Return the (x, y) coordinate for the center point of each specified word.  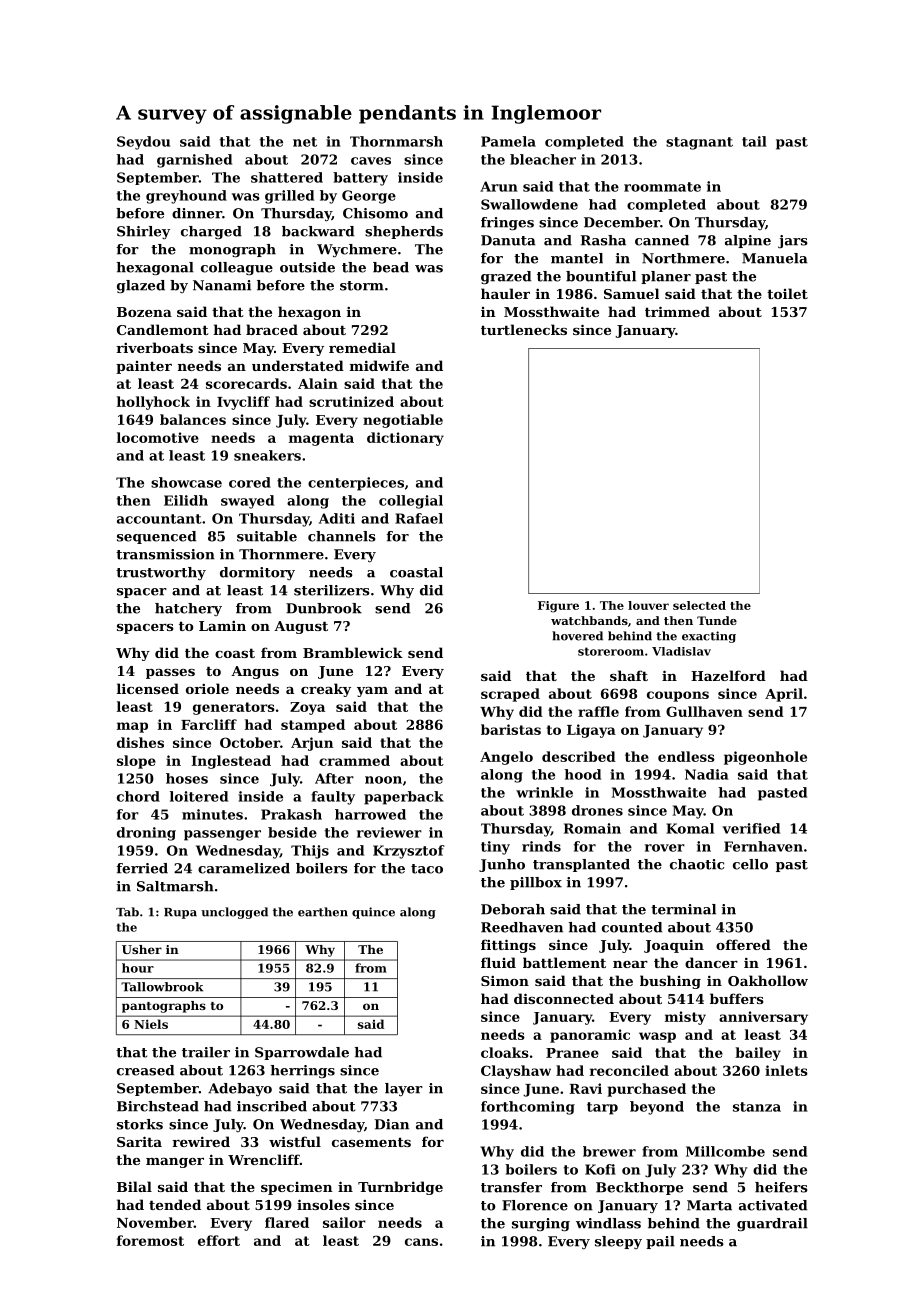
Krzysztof (409, 852)
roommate (662, 187)
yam (372, 692)
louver (648, 605)
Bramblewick (353, 652)
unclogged (234, 913)
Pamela (508, 141)
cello (750, 864)
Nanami (222, 285)
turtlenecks (524, 329)
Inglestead (231, 762)
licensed (148, 688)
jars (793, 241)
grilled (289, 197)
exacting (709, 637)
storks (140, 1124)
